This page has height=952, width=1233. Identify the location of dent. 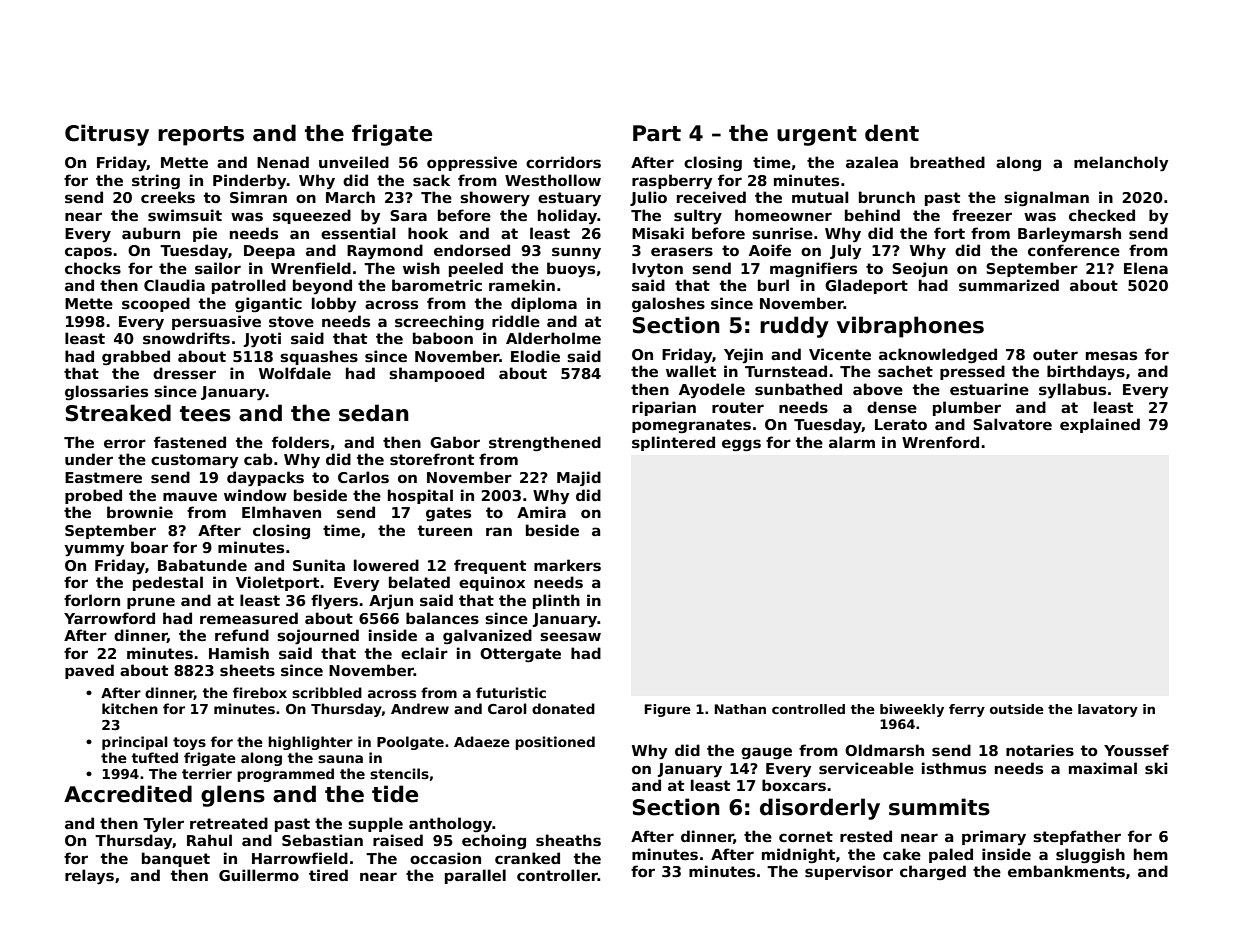
(892, 133).
